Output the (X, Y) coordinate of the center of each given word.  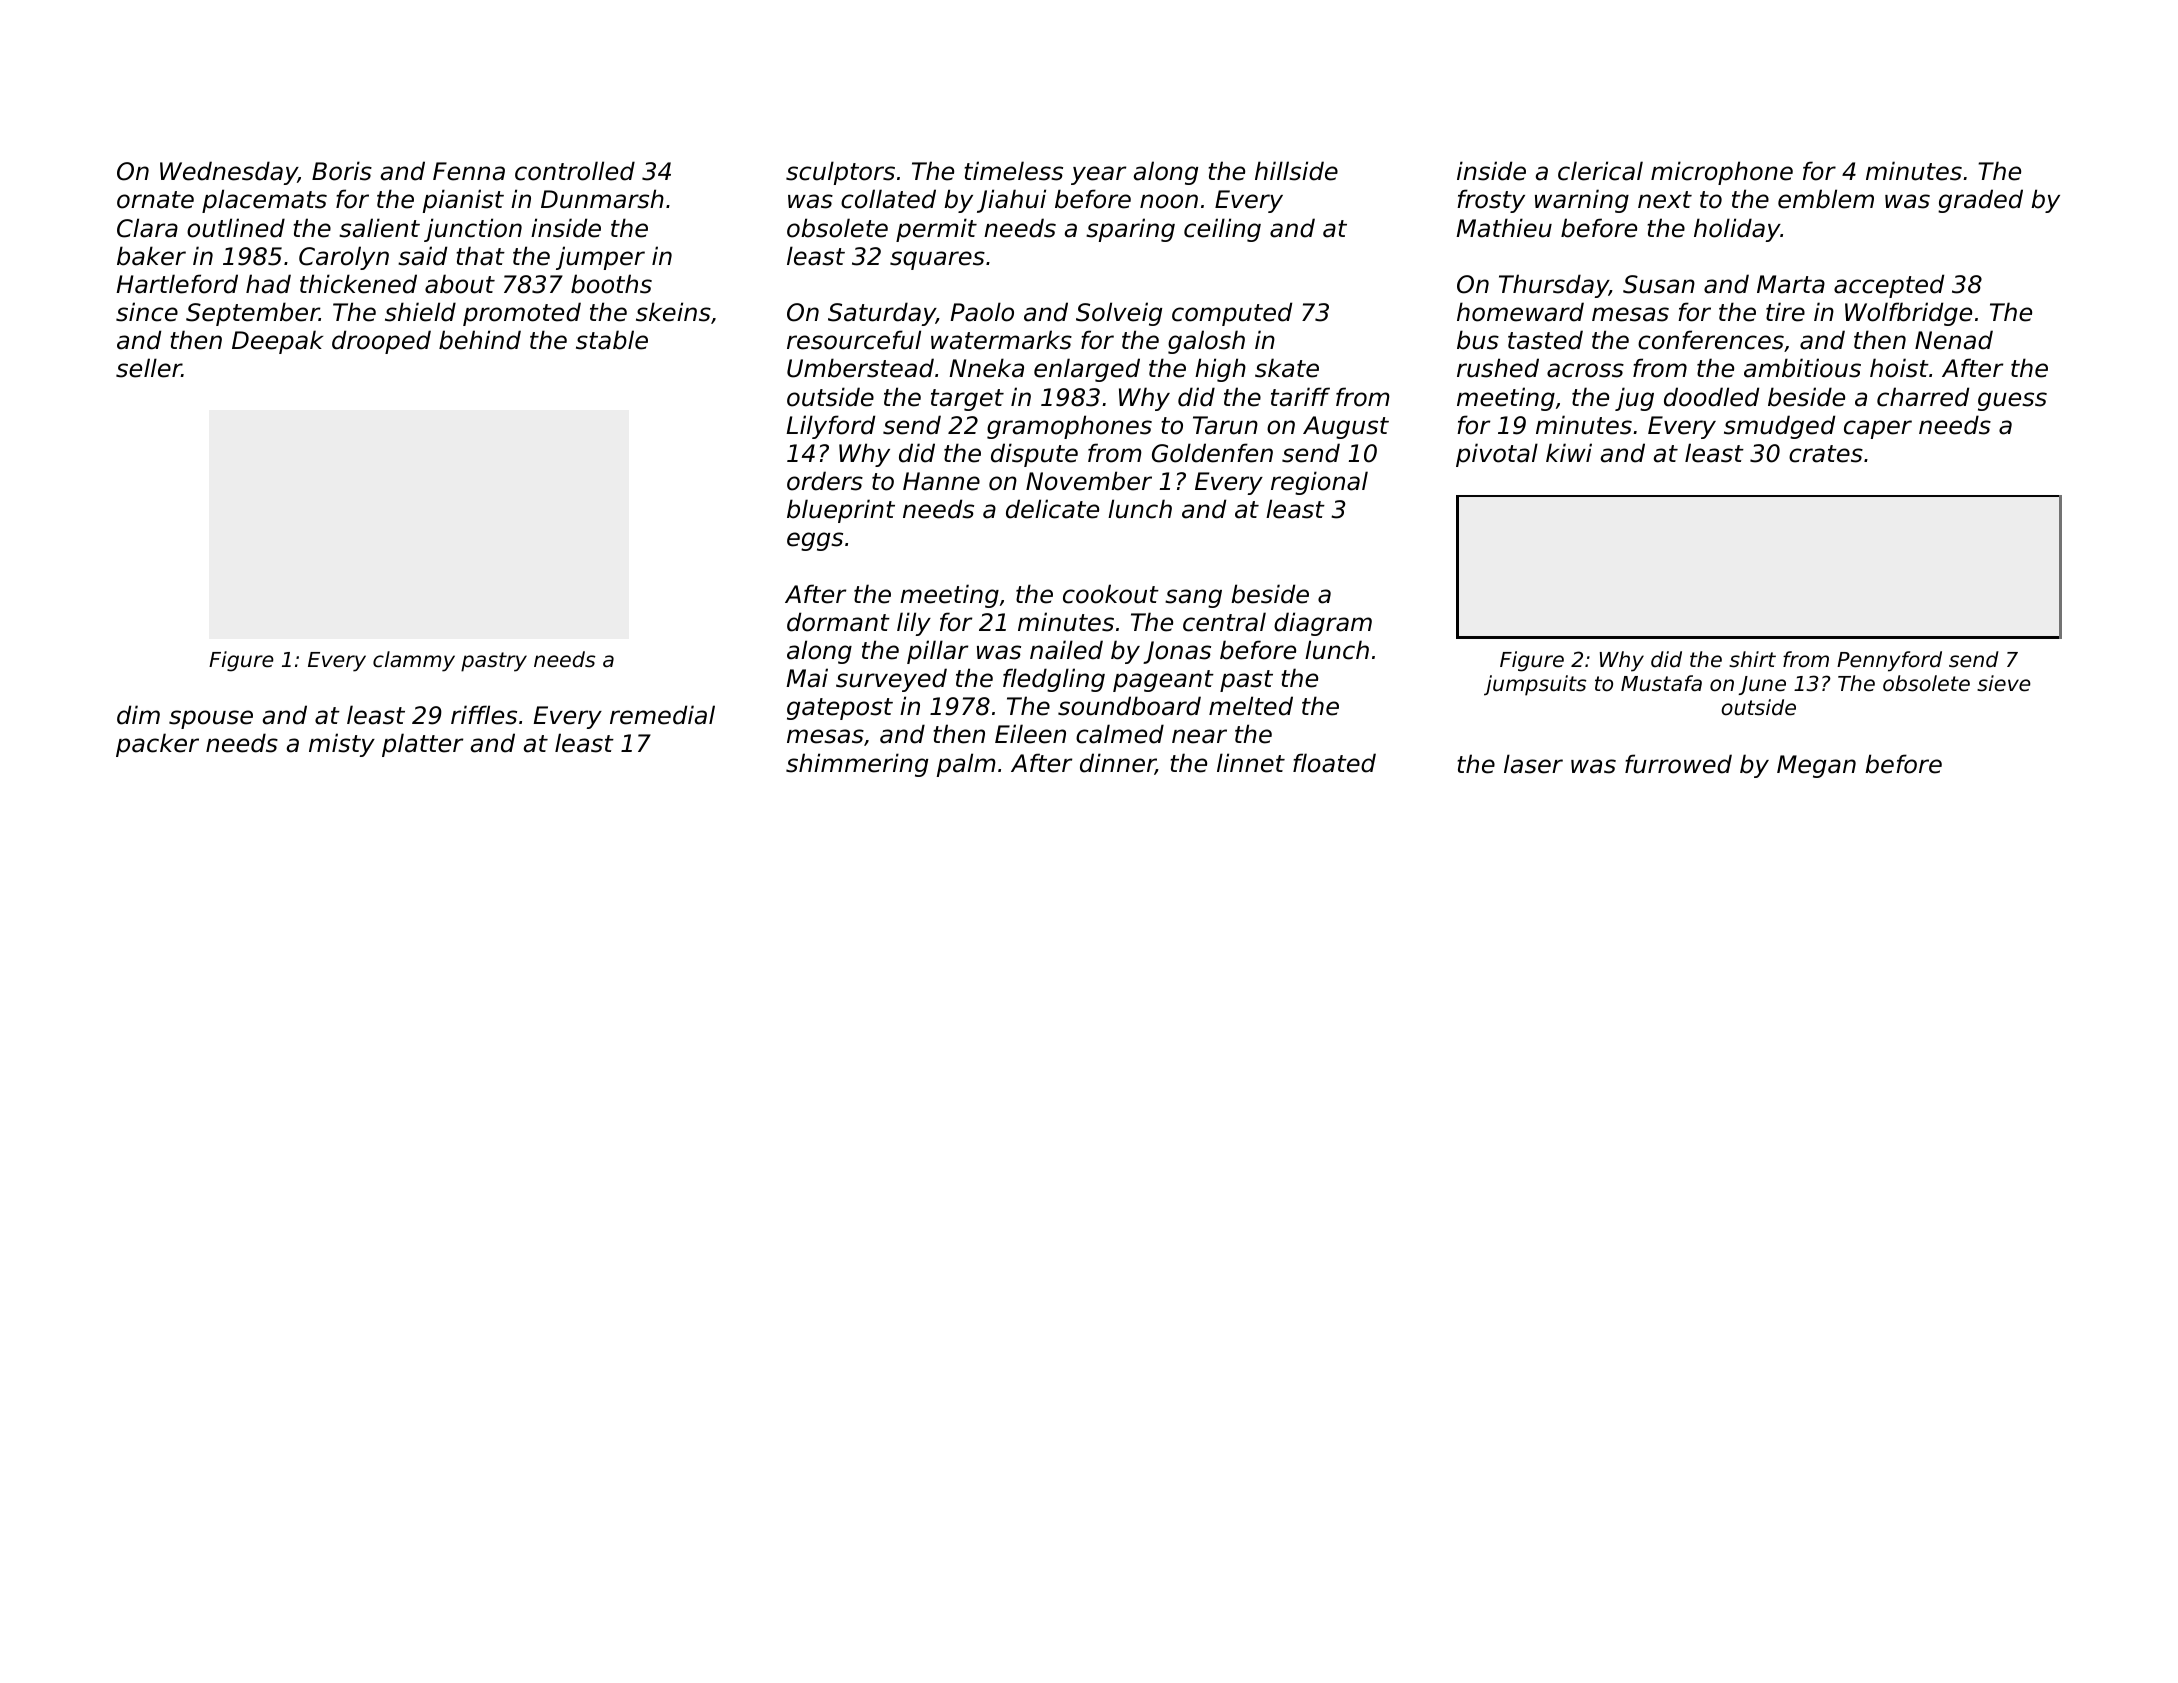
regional (1319, 483)
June (1762, 685)
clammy (414, 661)
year (1098, 175)
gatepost (840, 709)
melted (1251, 706)
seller (149, 368)
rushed (1498, 368)
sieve (2004, 683)
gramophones (1069, 427)
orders (825, 481)
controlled (575, 171)
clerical (1600, 171)
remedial (662, 715)
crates (1826, 454)
